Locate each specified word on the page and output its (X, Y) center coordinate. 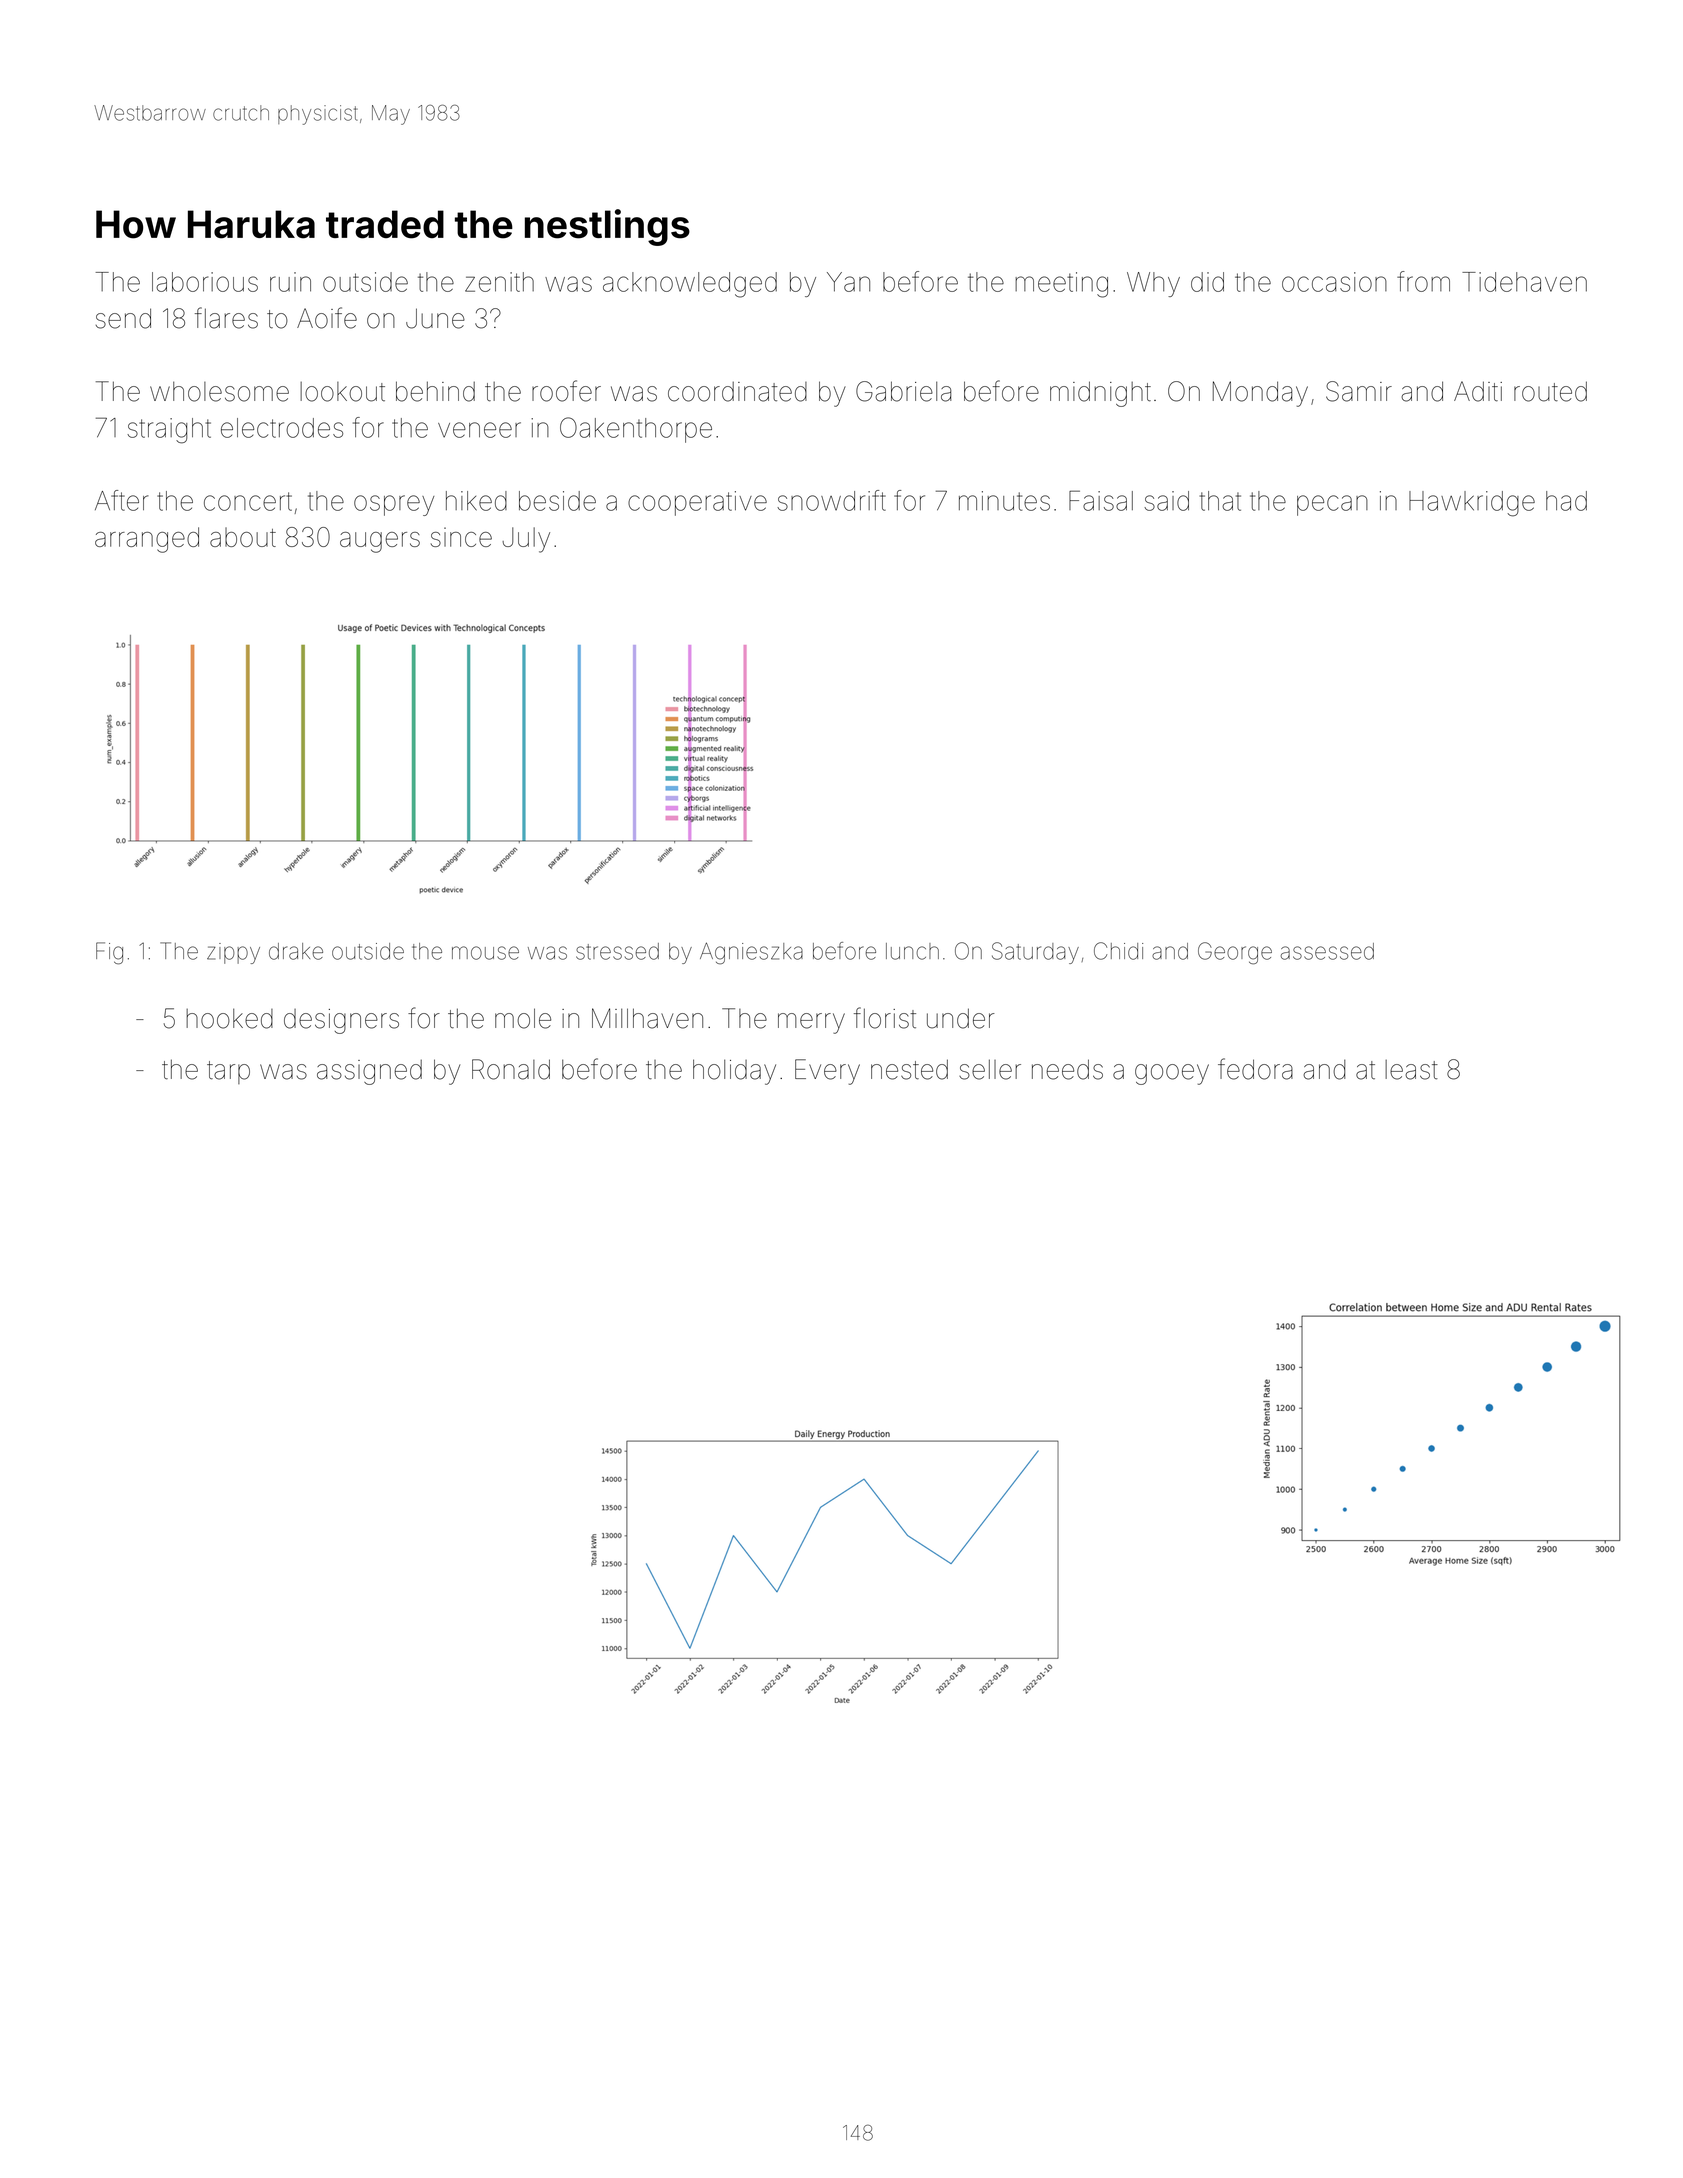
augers (380, 542)
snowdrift (831, 500)
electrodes (282, 428)
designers (341, 1021)
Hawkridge (1472, 504)
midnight (1100, 394)
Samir (1359, 391)
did (1207, 282)
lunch (912, 951)
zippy (233, 953)
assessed (1327, 951)
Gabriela (903, 391)
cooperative (697, 503)
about (243, 537)
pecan (1332, 505)
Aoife (327, 318)
